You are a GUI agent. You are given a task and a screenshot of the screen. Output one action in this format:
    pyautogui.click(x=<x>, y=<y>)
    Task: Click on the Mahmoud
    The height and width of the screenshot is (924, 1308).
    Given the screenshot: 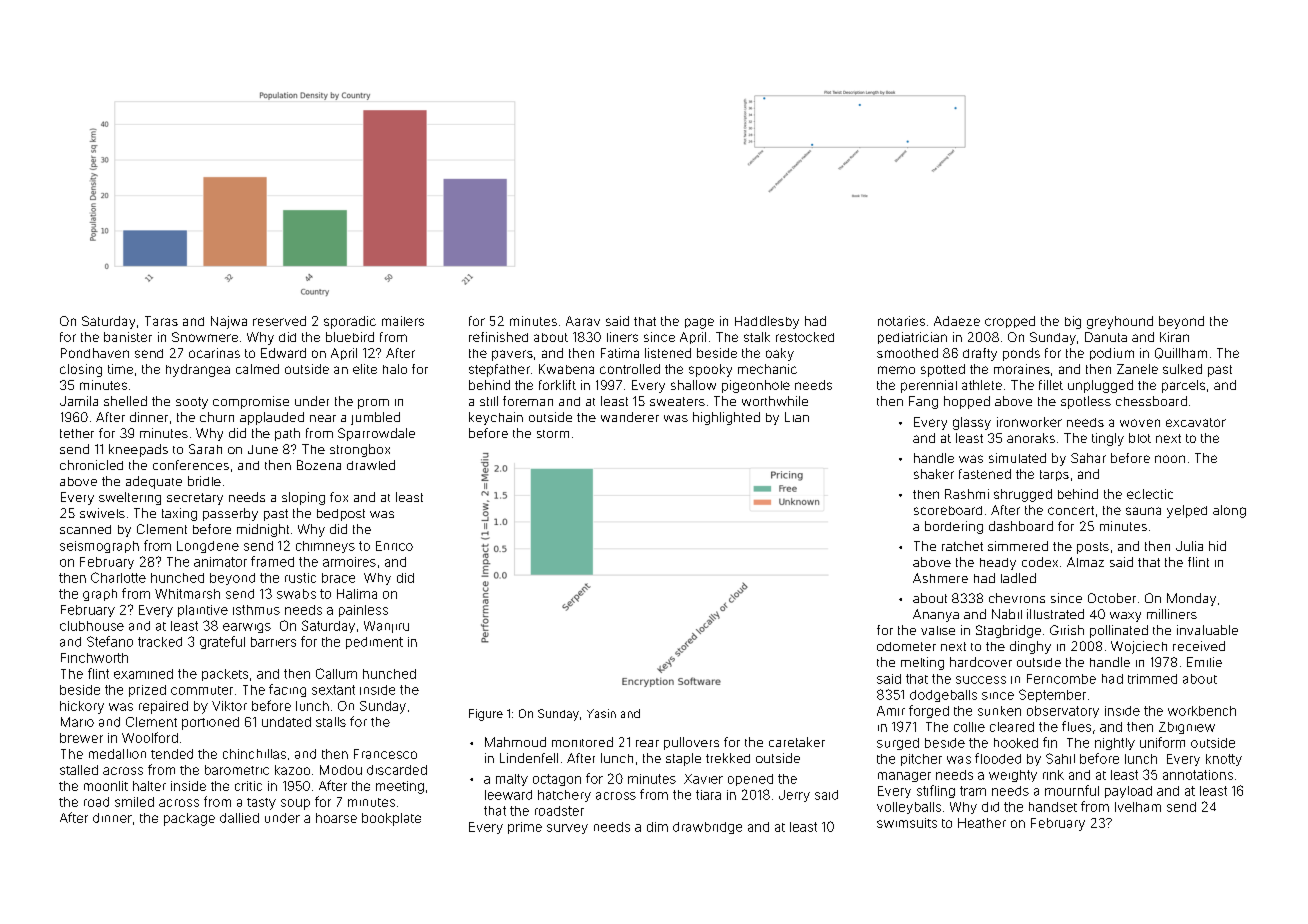 What is the action you would take?
    pyautogui.click(x=515, y=742)
